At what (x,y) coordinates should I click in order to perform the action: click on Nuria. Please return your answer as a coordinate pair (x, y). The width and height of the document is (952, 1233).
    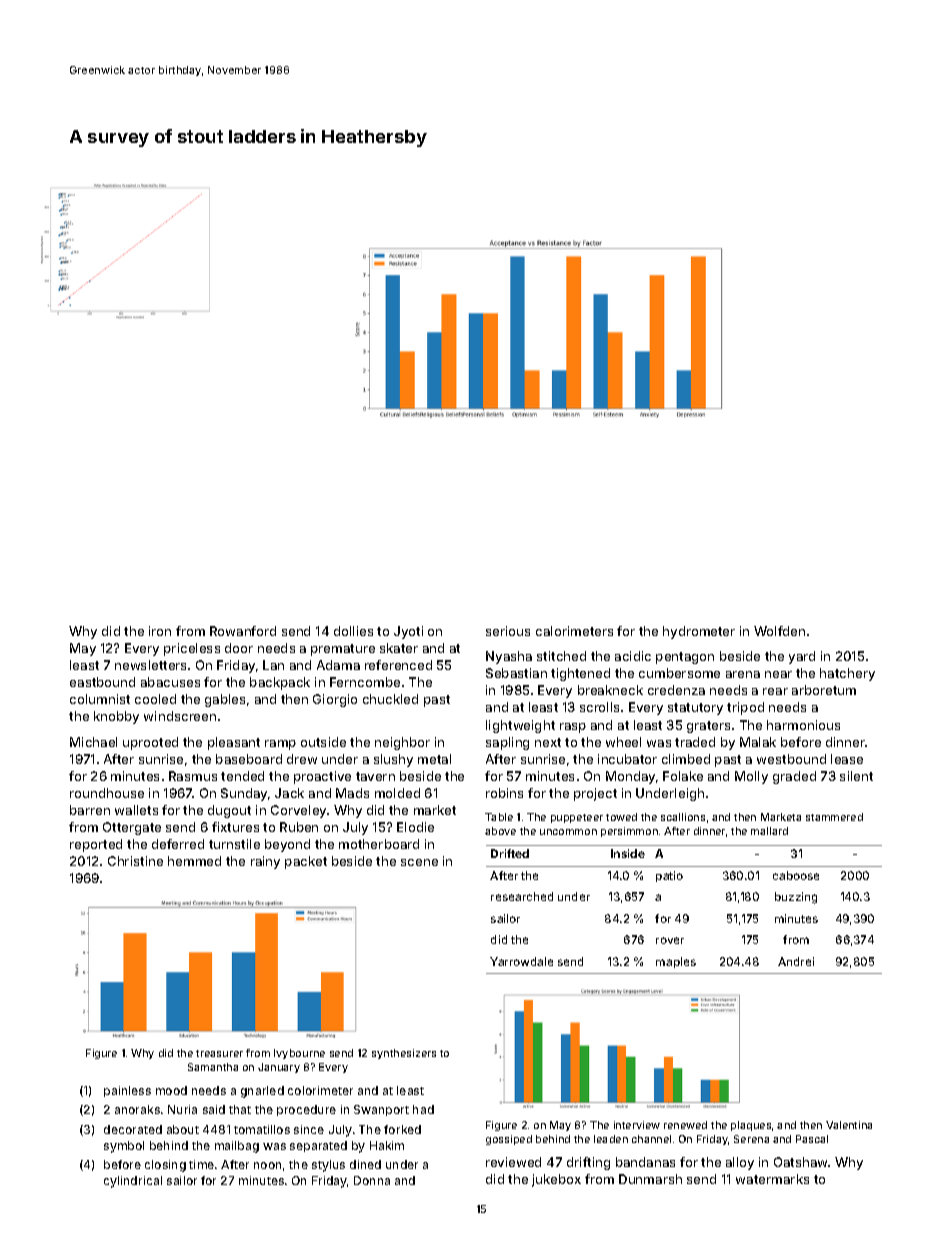
    Looking at the image, I should click on (182, 1109).
